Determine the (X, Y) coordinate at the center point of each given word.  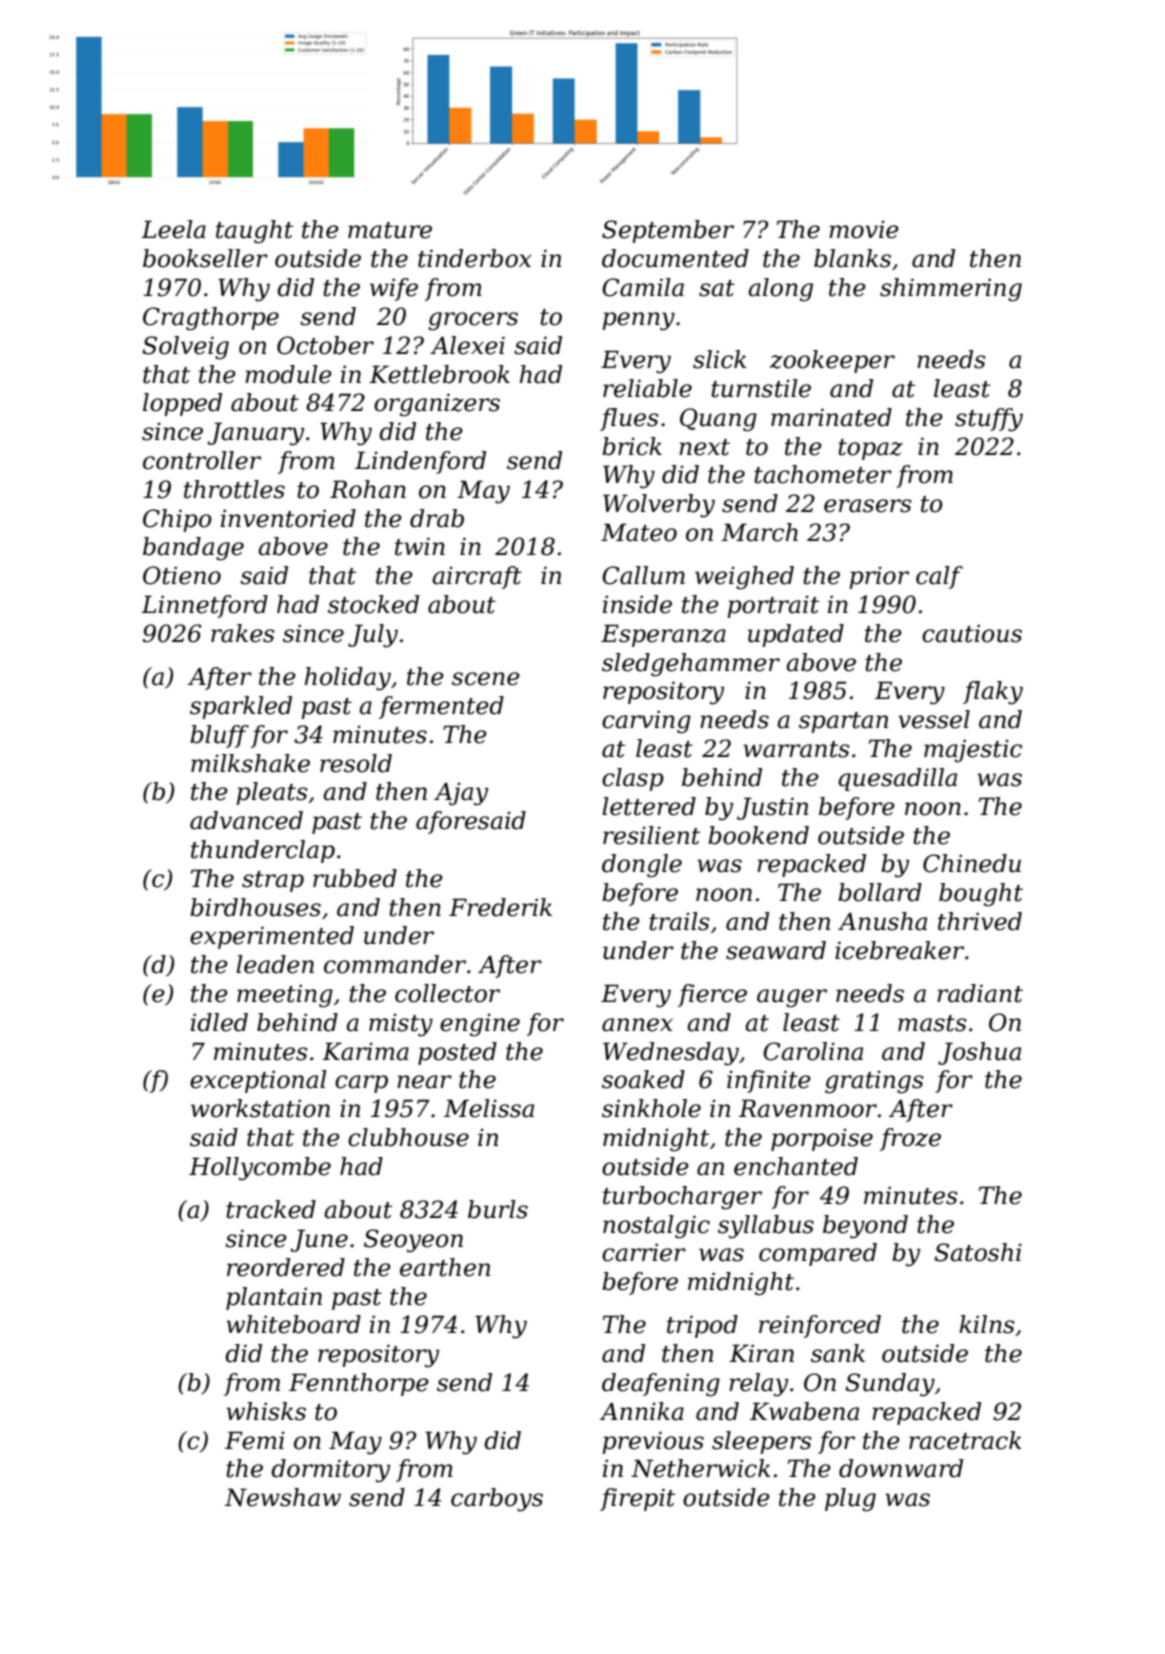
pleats (271, 793)
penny (638, 321)
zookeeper (832, 361)
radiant (980, 993)
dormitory (330, 1471)
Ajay (461, 794)
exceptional (258, 1081)
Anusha (882, 921)
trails (679, 921)
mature (390, 230)
